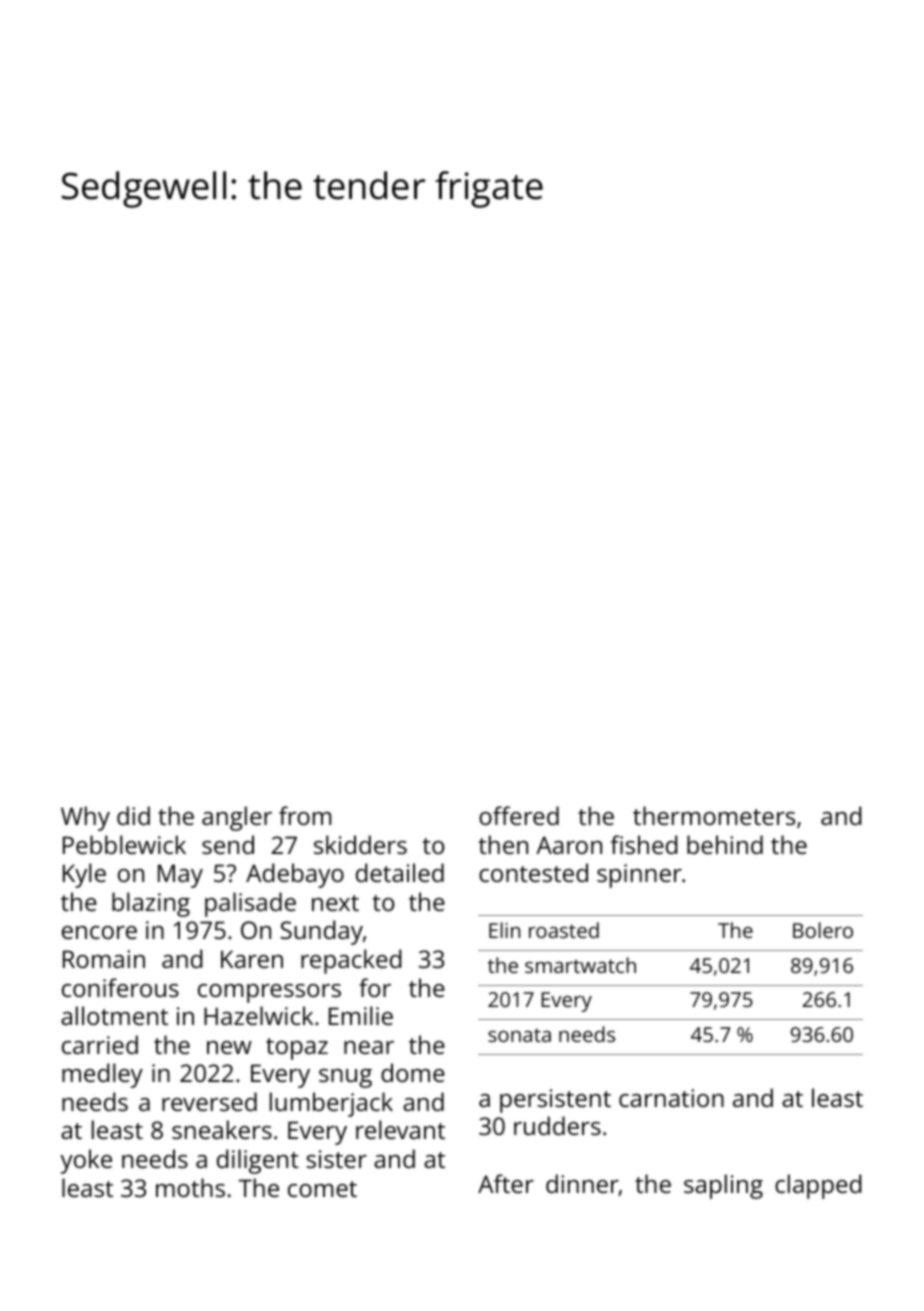 The width and height of the image is (924, 1311). What do you see at coordinates (305, 815) in the image?
I see `from` at bounding box center [305, 815].
